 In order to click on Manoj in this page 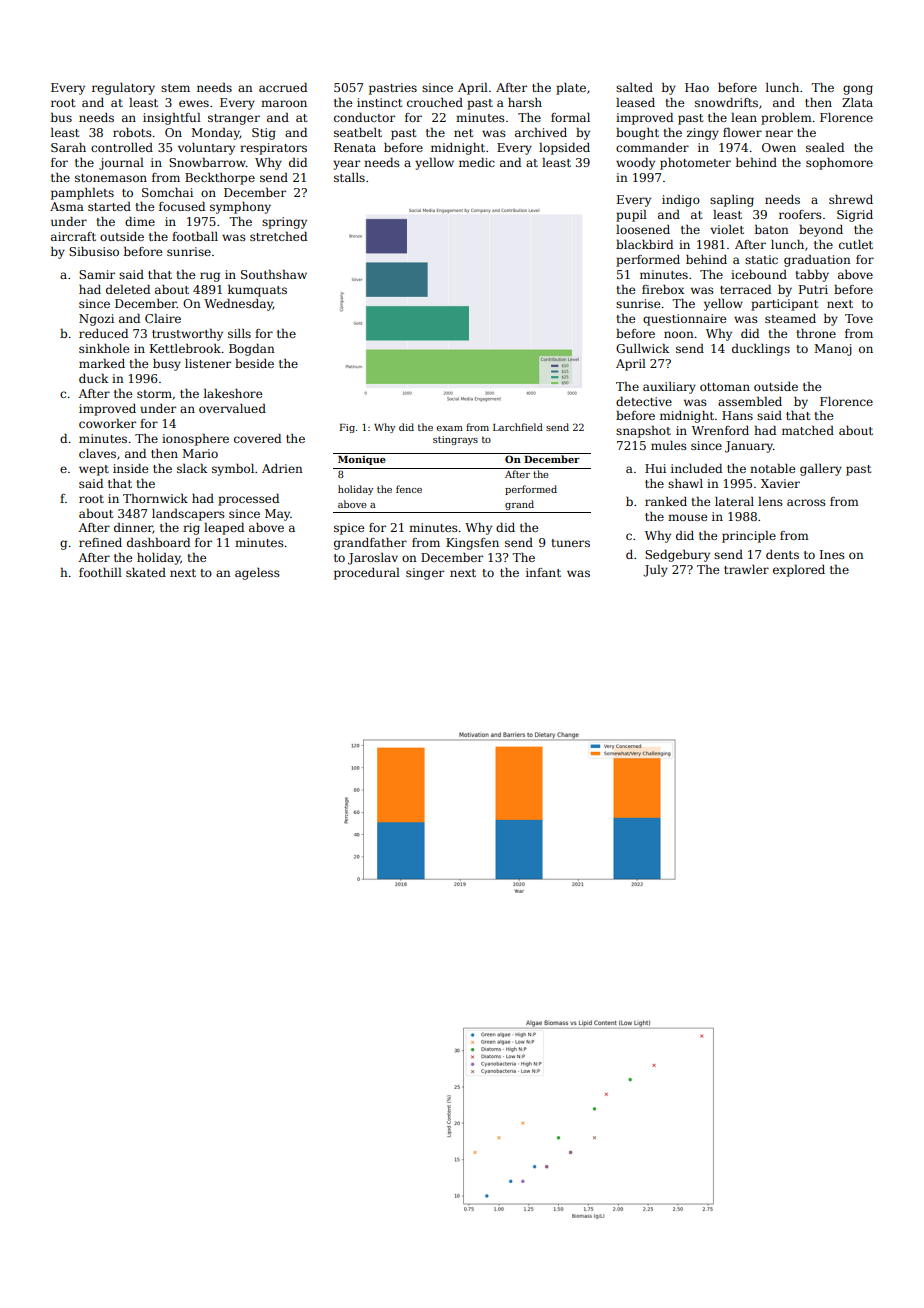, I will do `click(833, 350)`.
